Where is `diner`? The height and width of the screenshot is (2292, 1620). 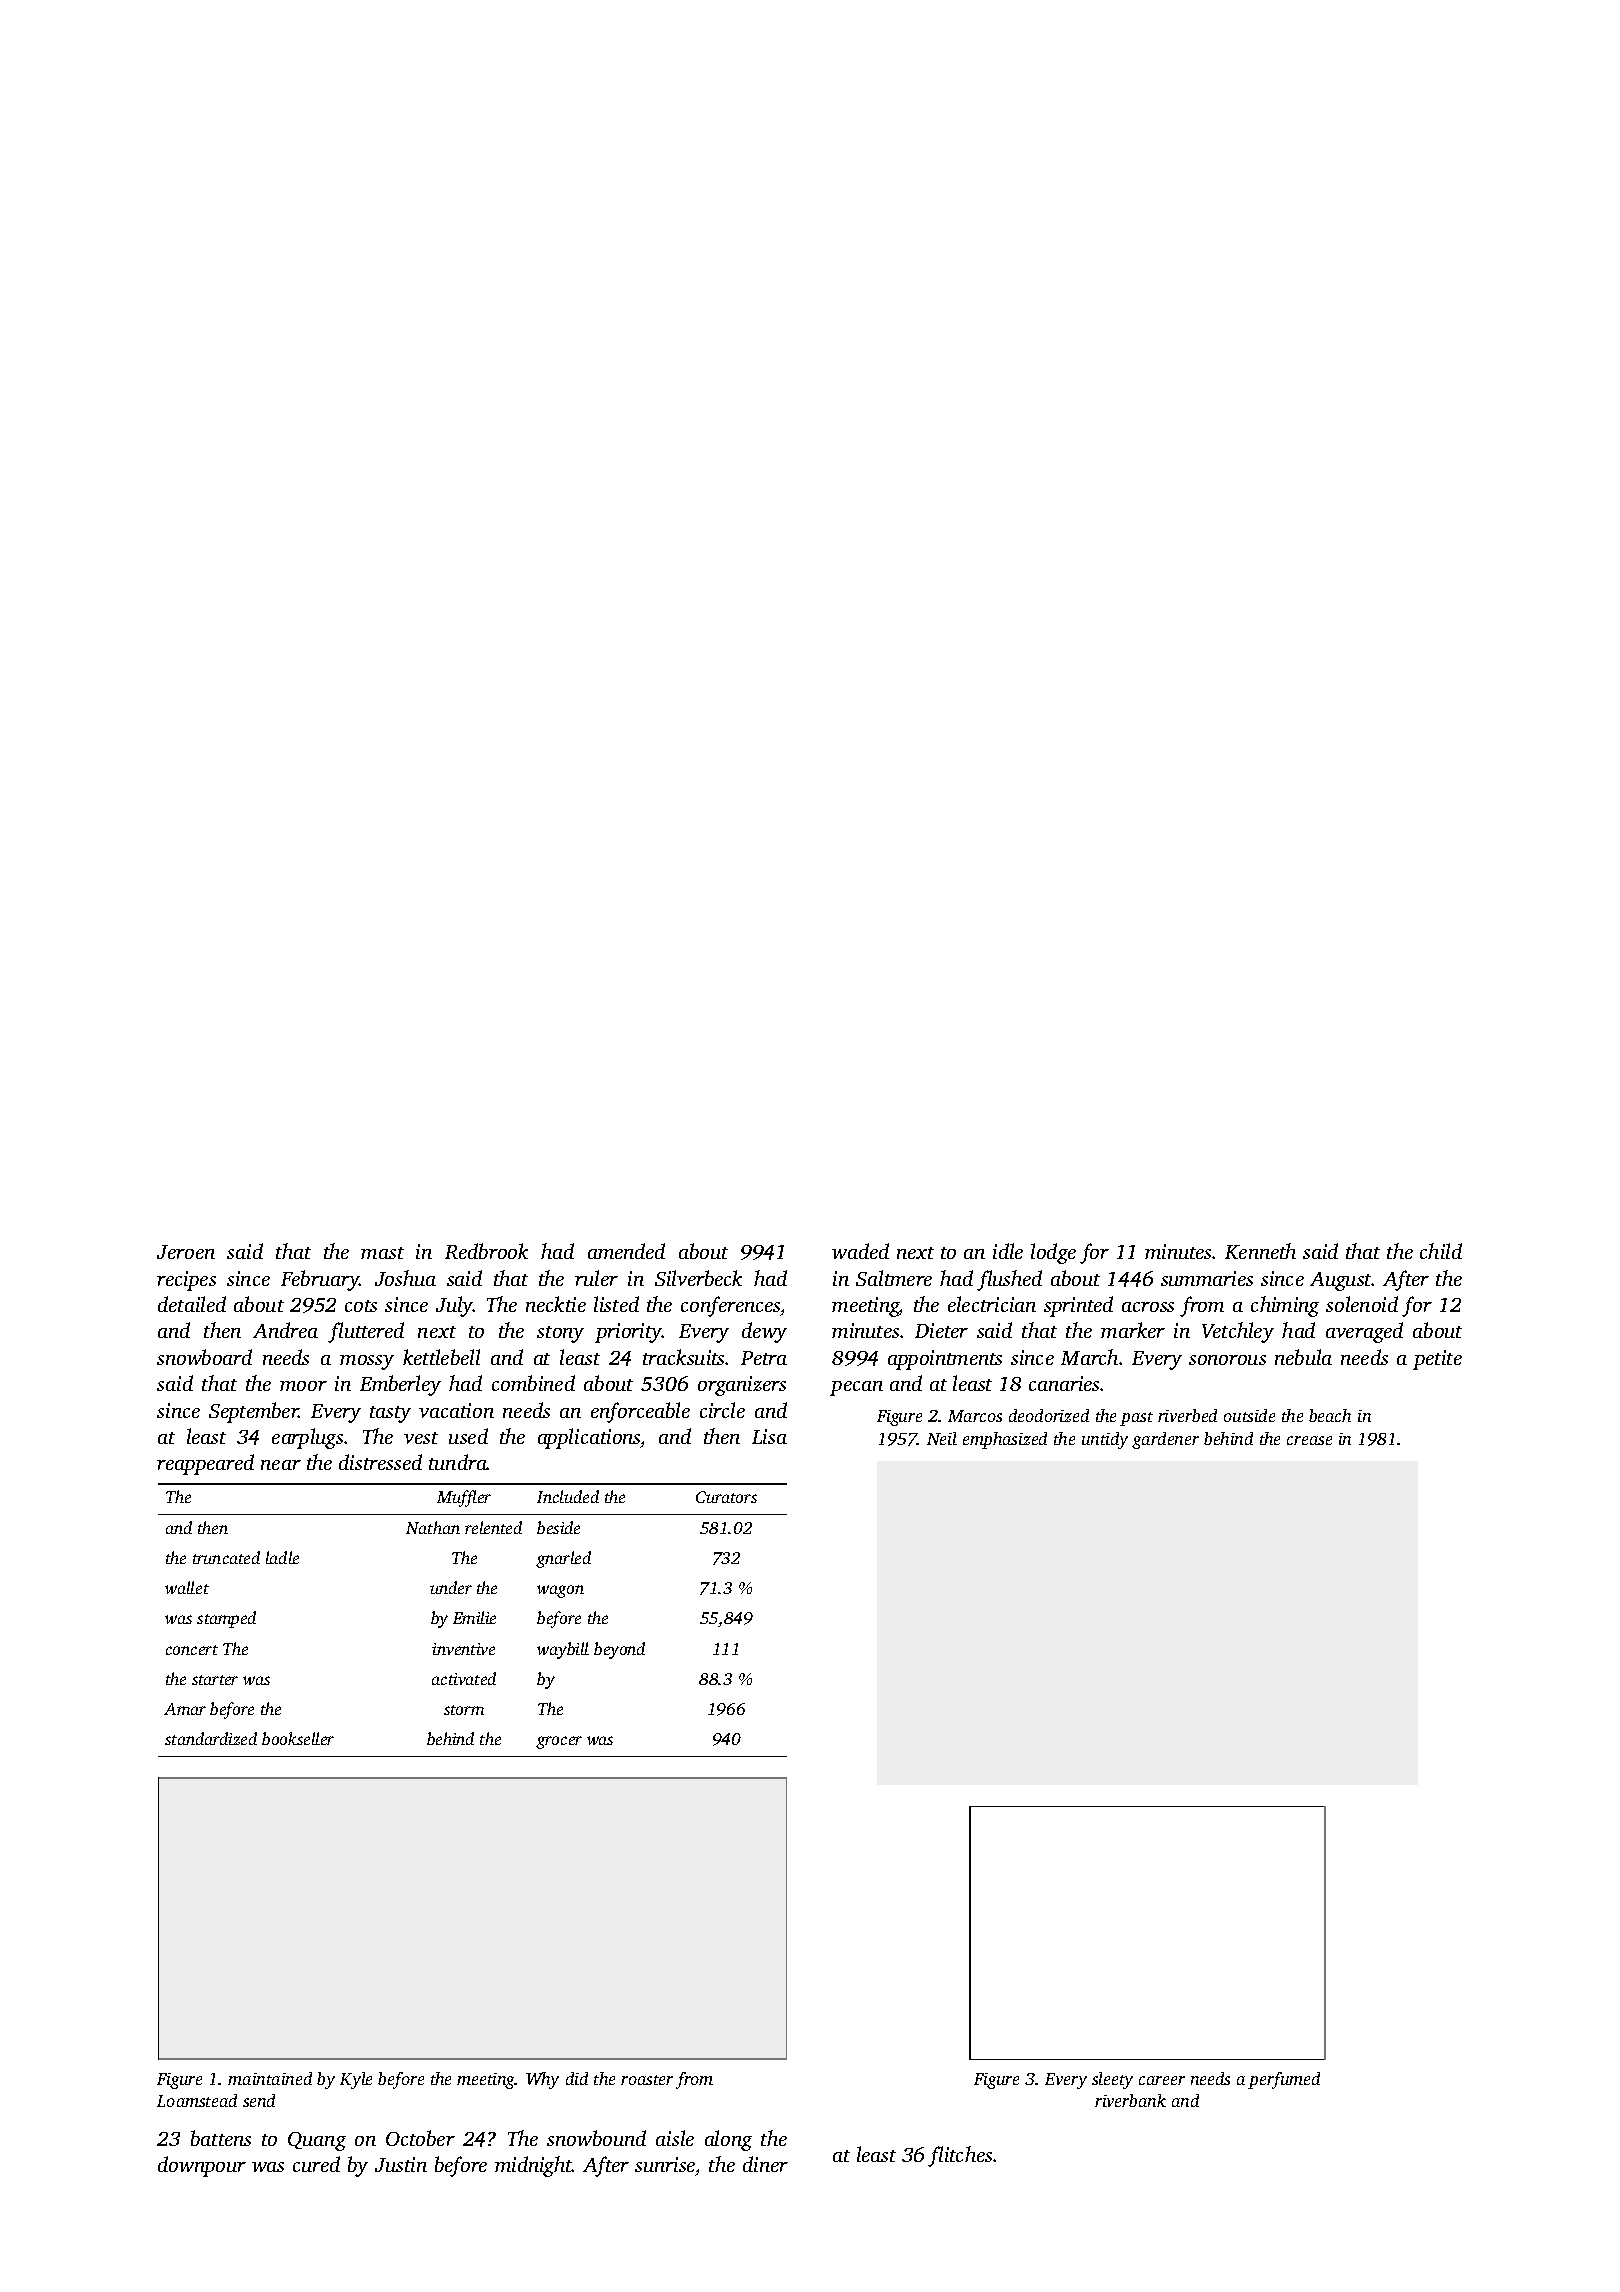 diner is located at coordinates (765, 2164).
